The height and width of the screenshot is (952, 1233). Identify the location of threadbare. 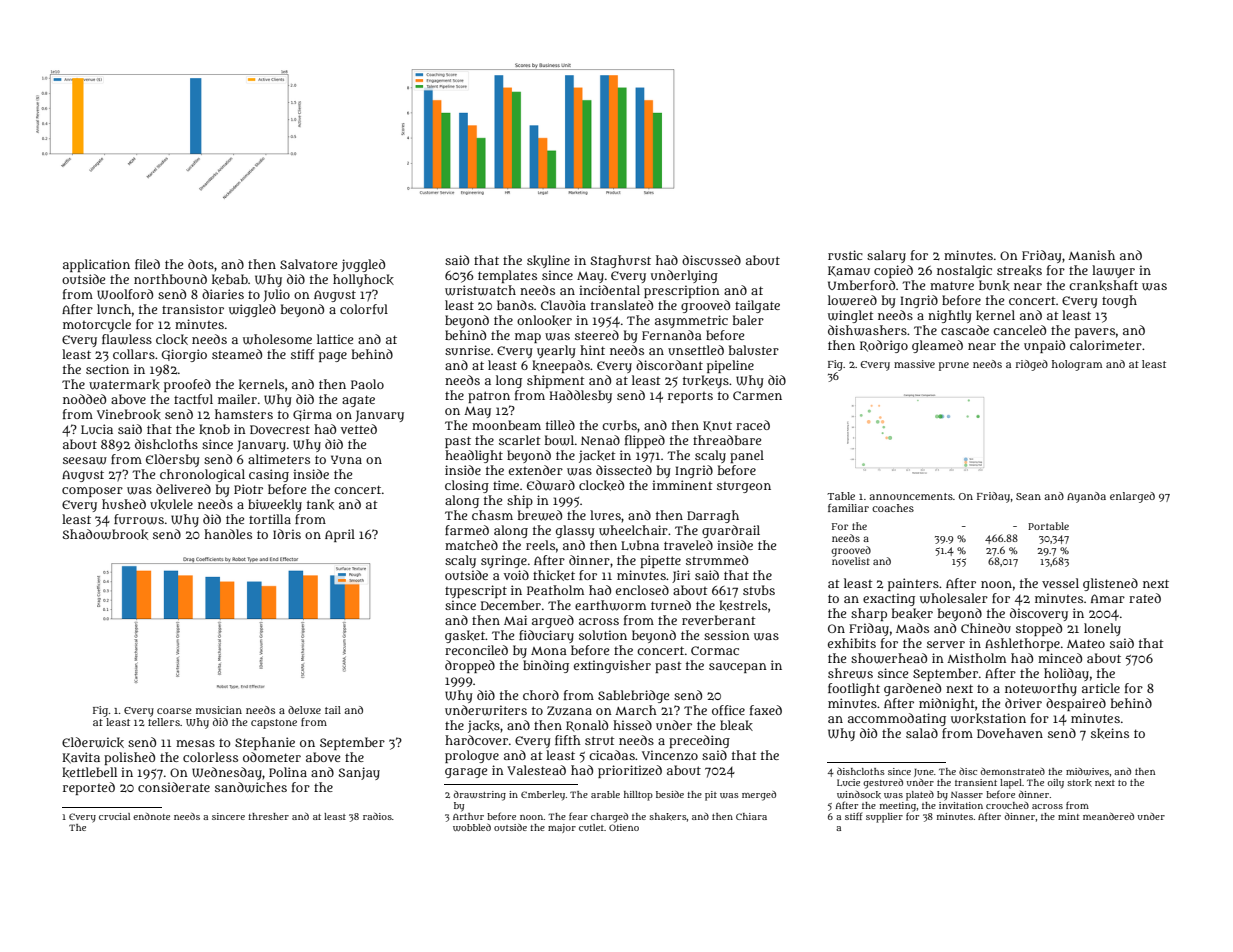
(727, 440).
